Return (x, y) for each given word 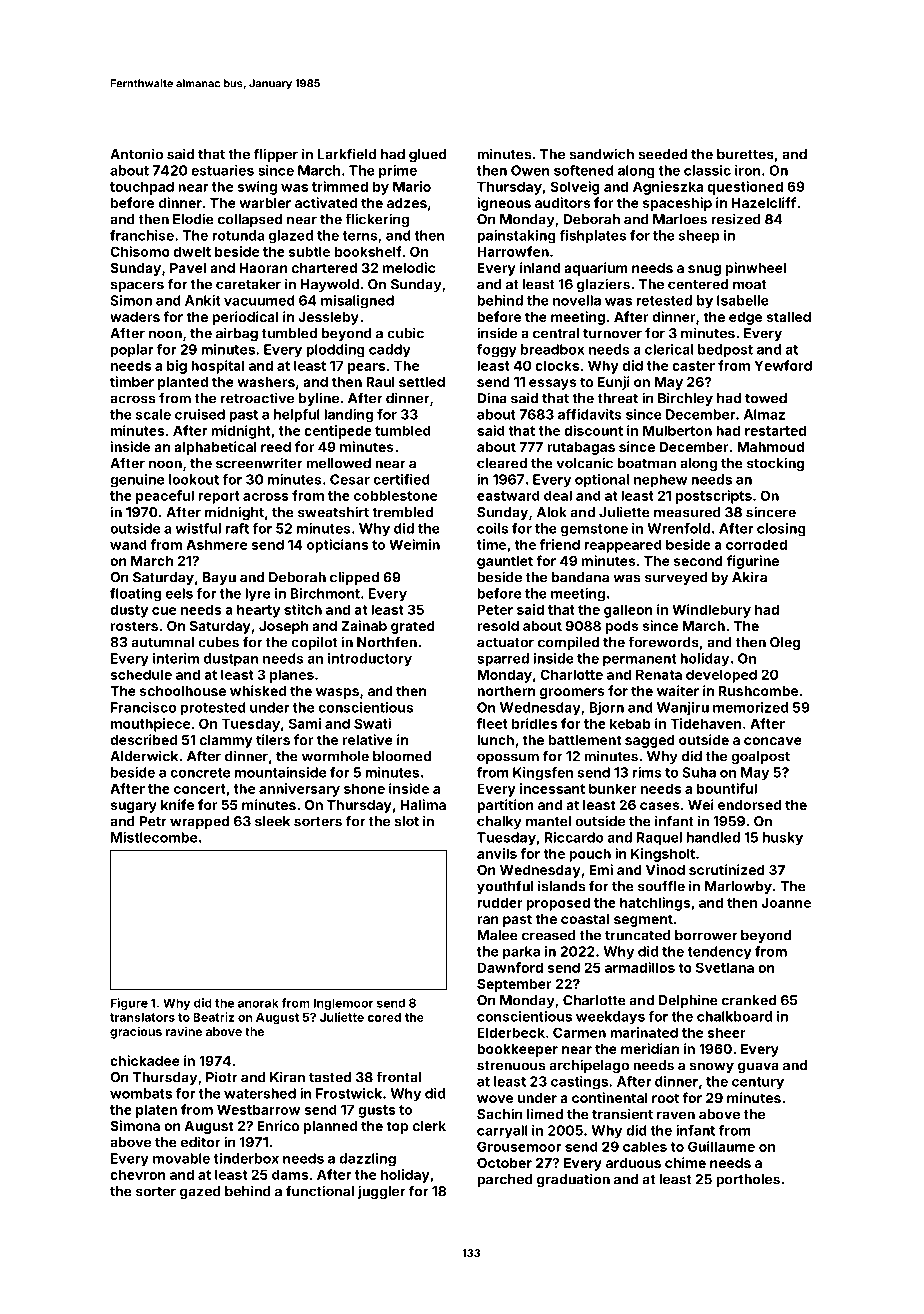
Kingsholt (663, 855)
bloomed (402, 756)
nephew (660, 481)
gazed (200, 1192)
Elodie (193, 219)
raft (237, 528)
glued (427, 155)
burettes (745, 154)
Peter (495, 609)
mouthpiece (150, 725)
